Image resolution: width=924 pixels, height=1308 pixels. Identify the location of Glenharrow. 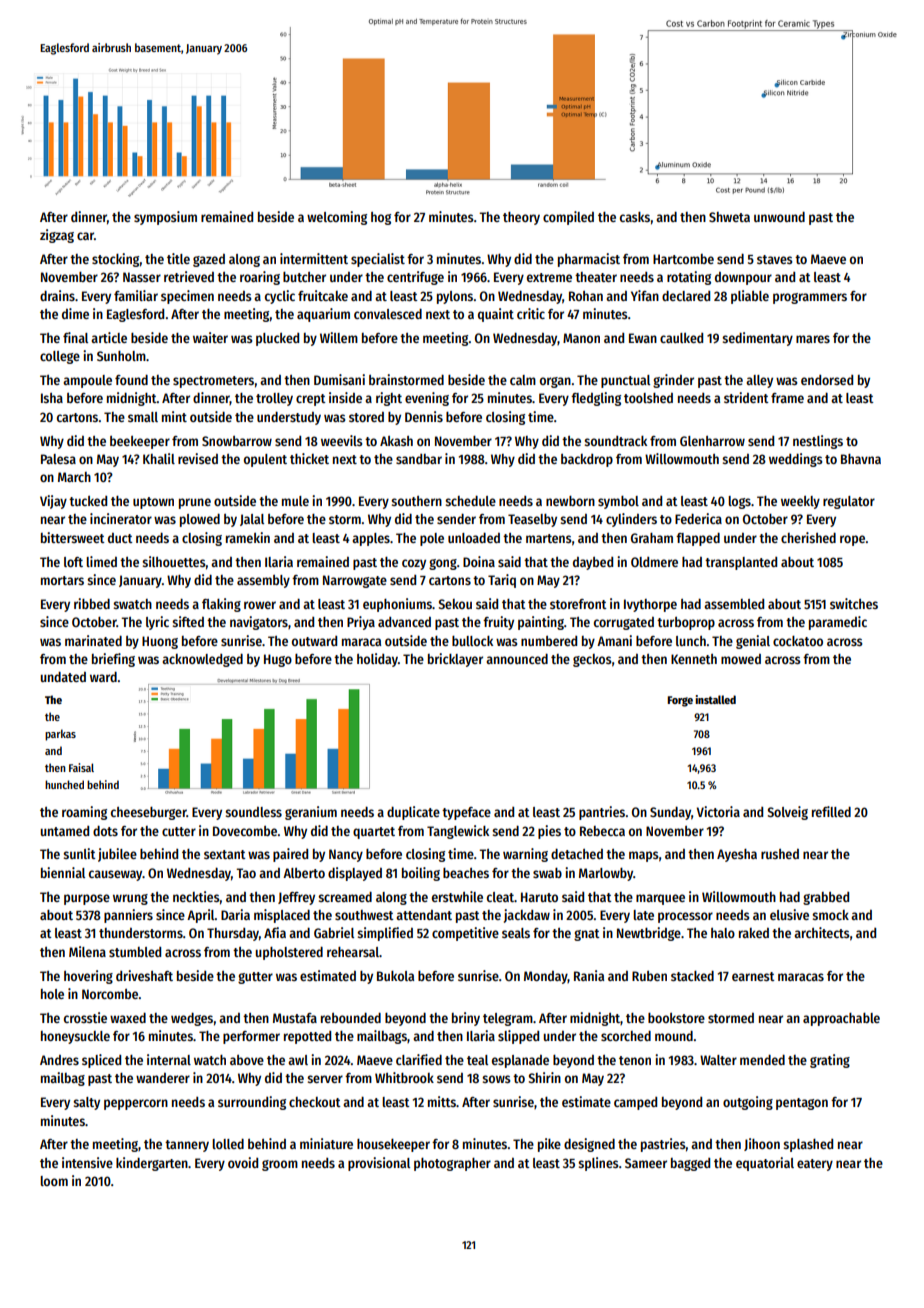
(712, 441).
